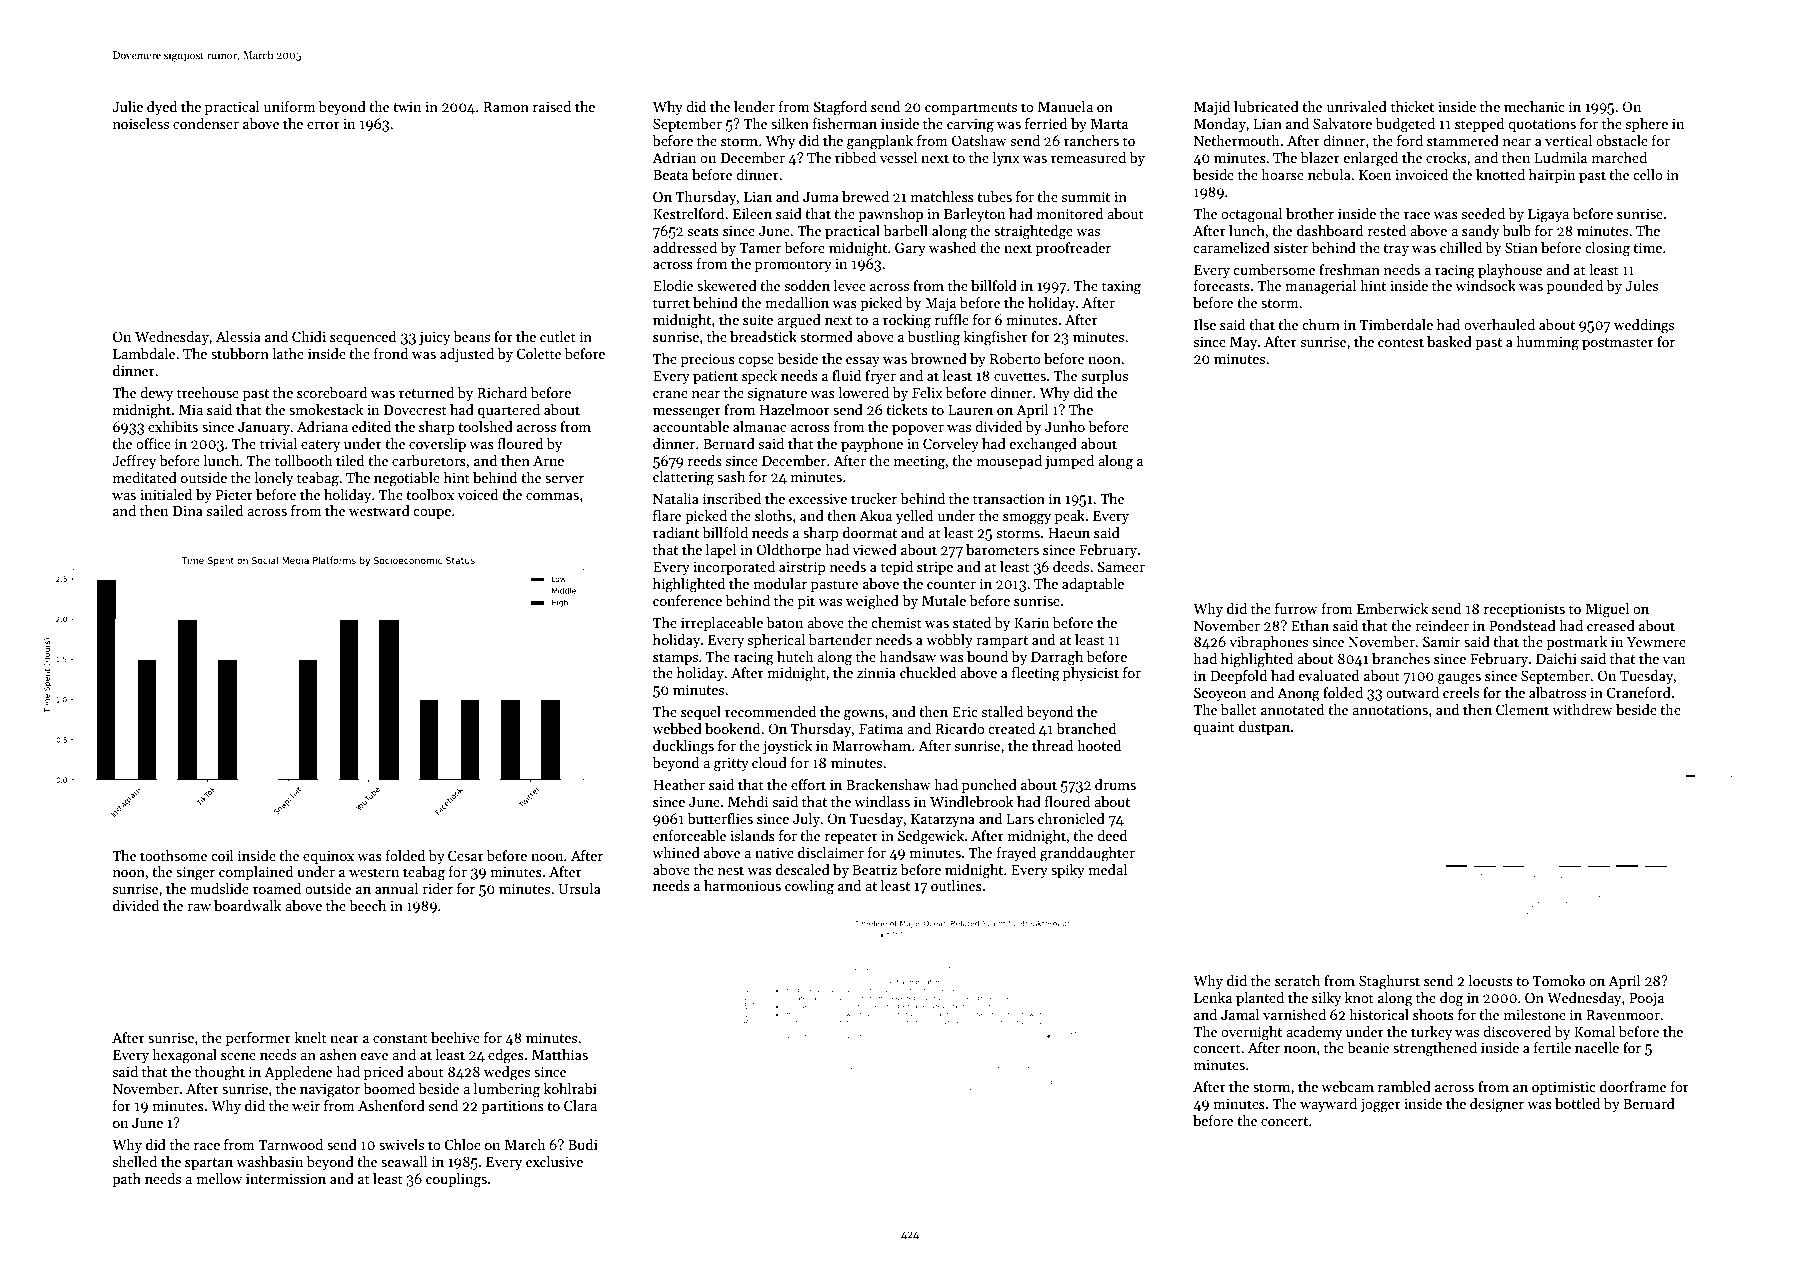  I want to click on pounded, so click(1575, 287).
